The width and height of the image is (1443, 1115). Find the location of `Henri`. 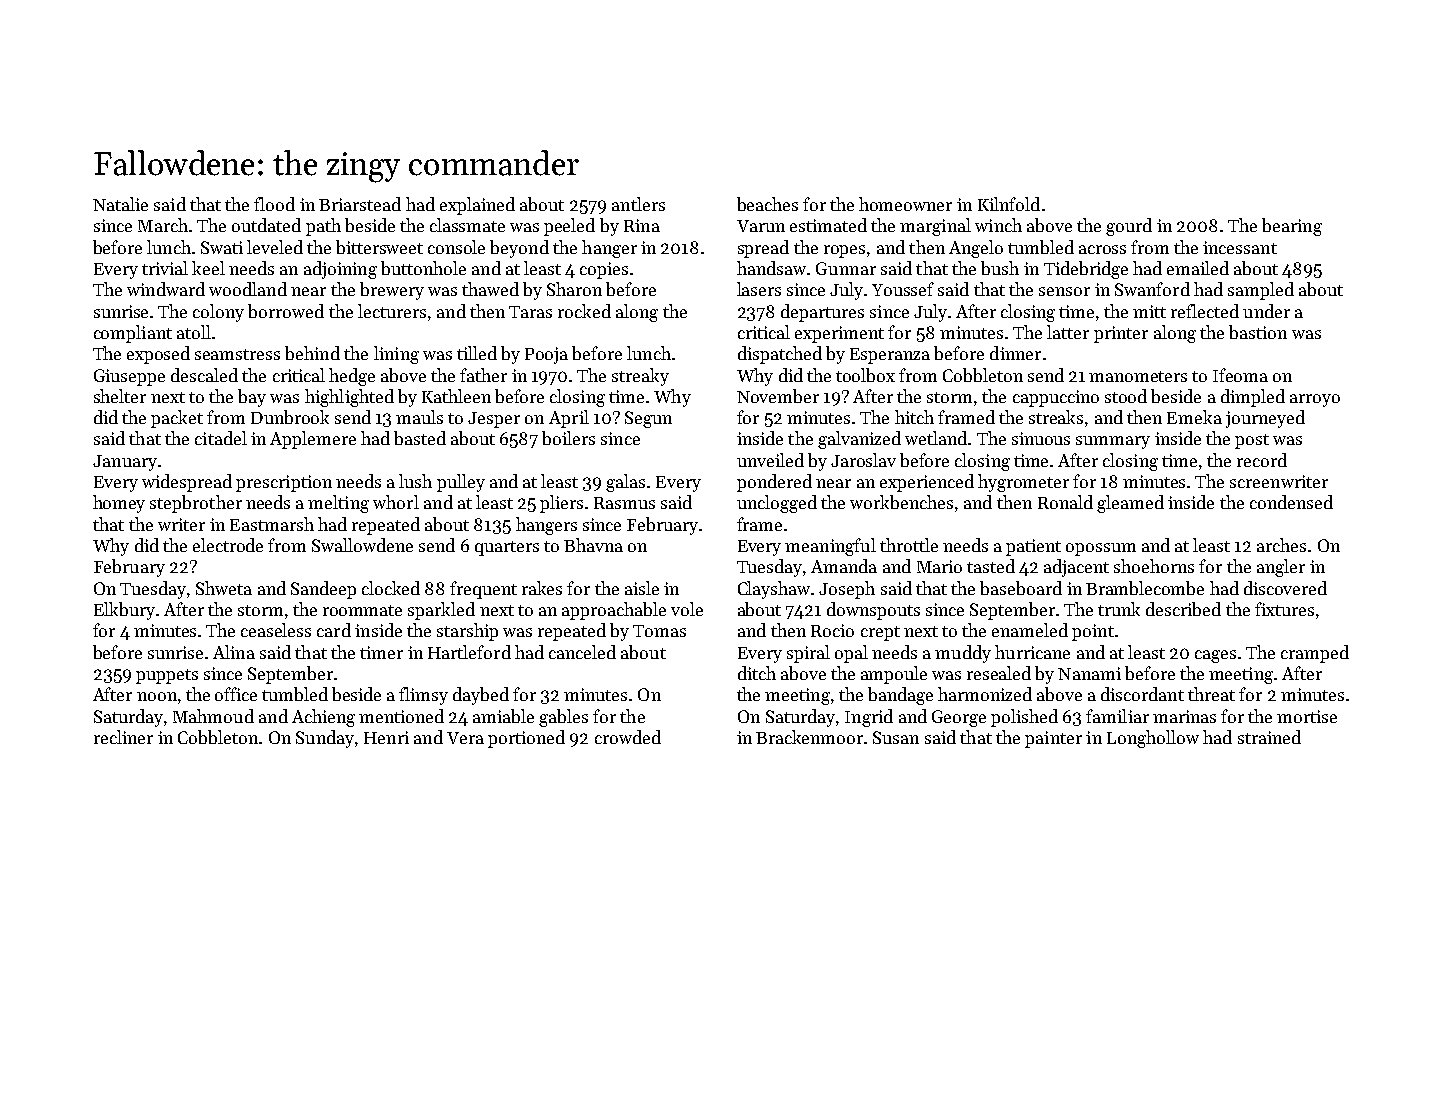

Henri is located at coordinates (386, 737).
